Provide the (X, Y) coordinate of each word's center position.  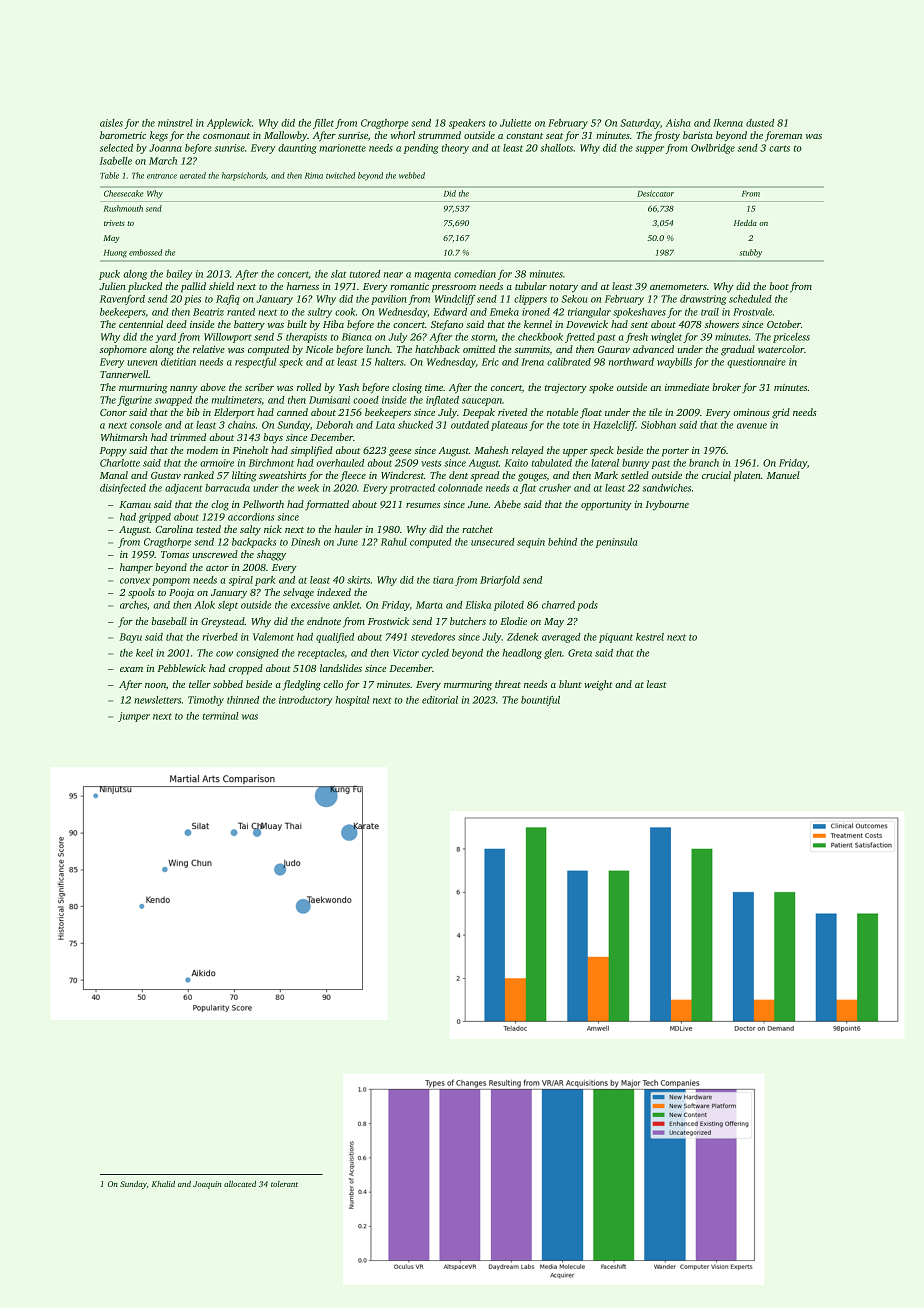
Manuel (783, 475)
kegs (159, 136)
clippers (530, 300)
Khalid (163, 1184)
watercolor (781, 349)
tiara (443, 580)
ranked (199, 475)
